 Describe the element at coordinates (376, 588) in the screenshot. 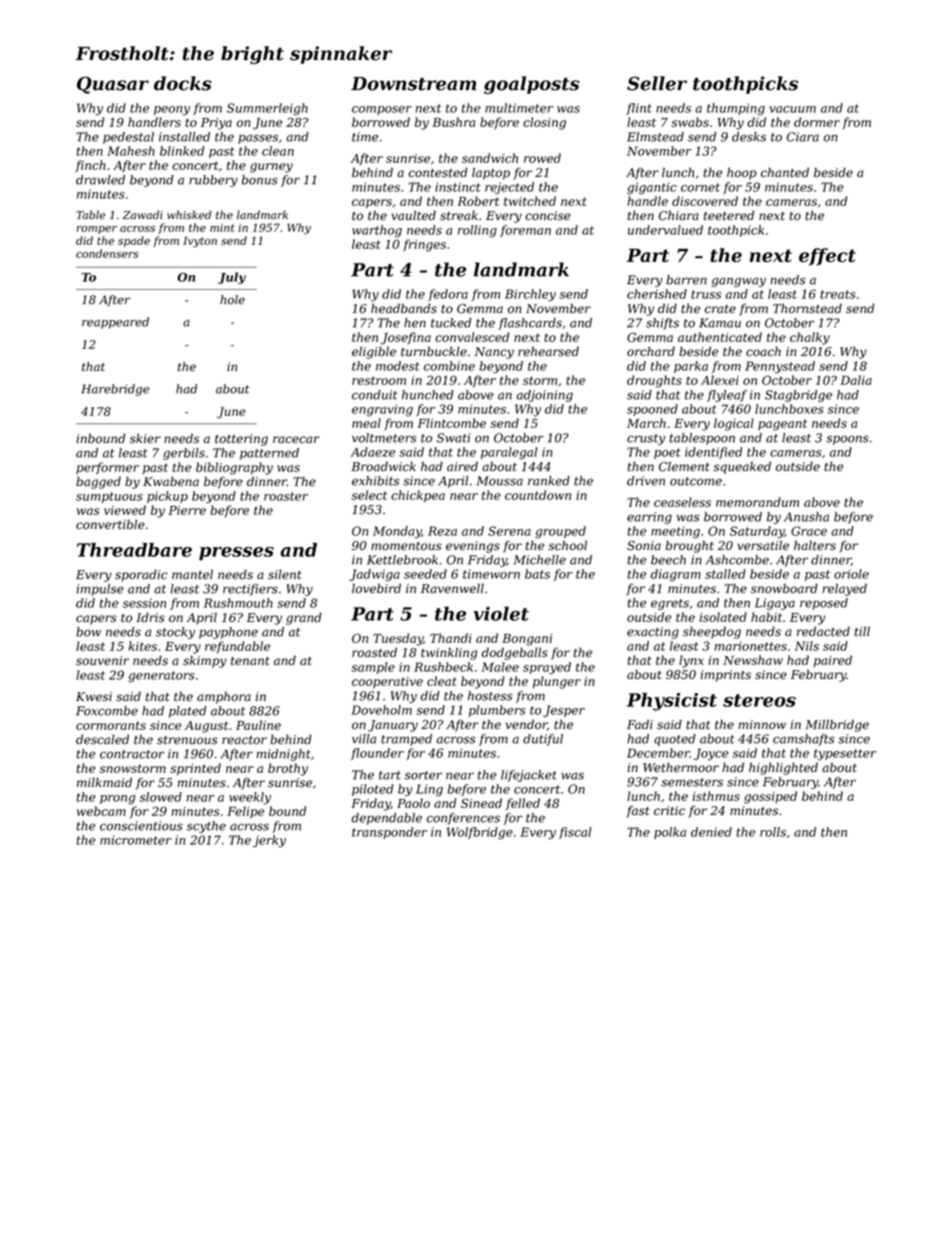

I see `lovebird` at that location.
